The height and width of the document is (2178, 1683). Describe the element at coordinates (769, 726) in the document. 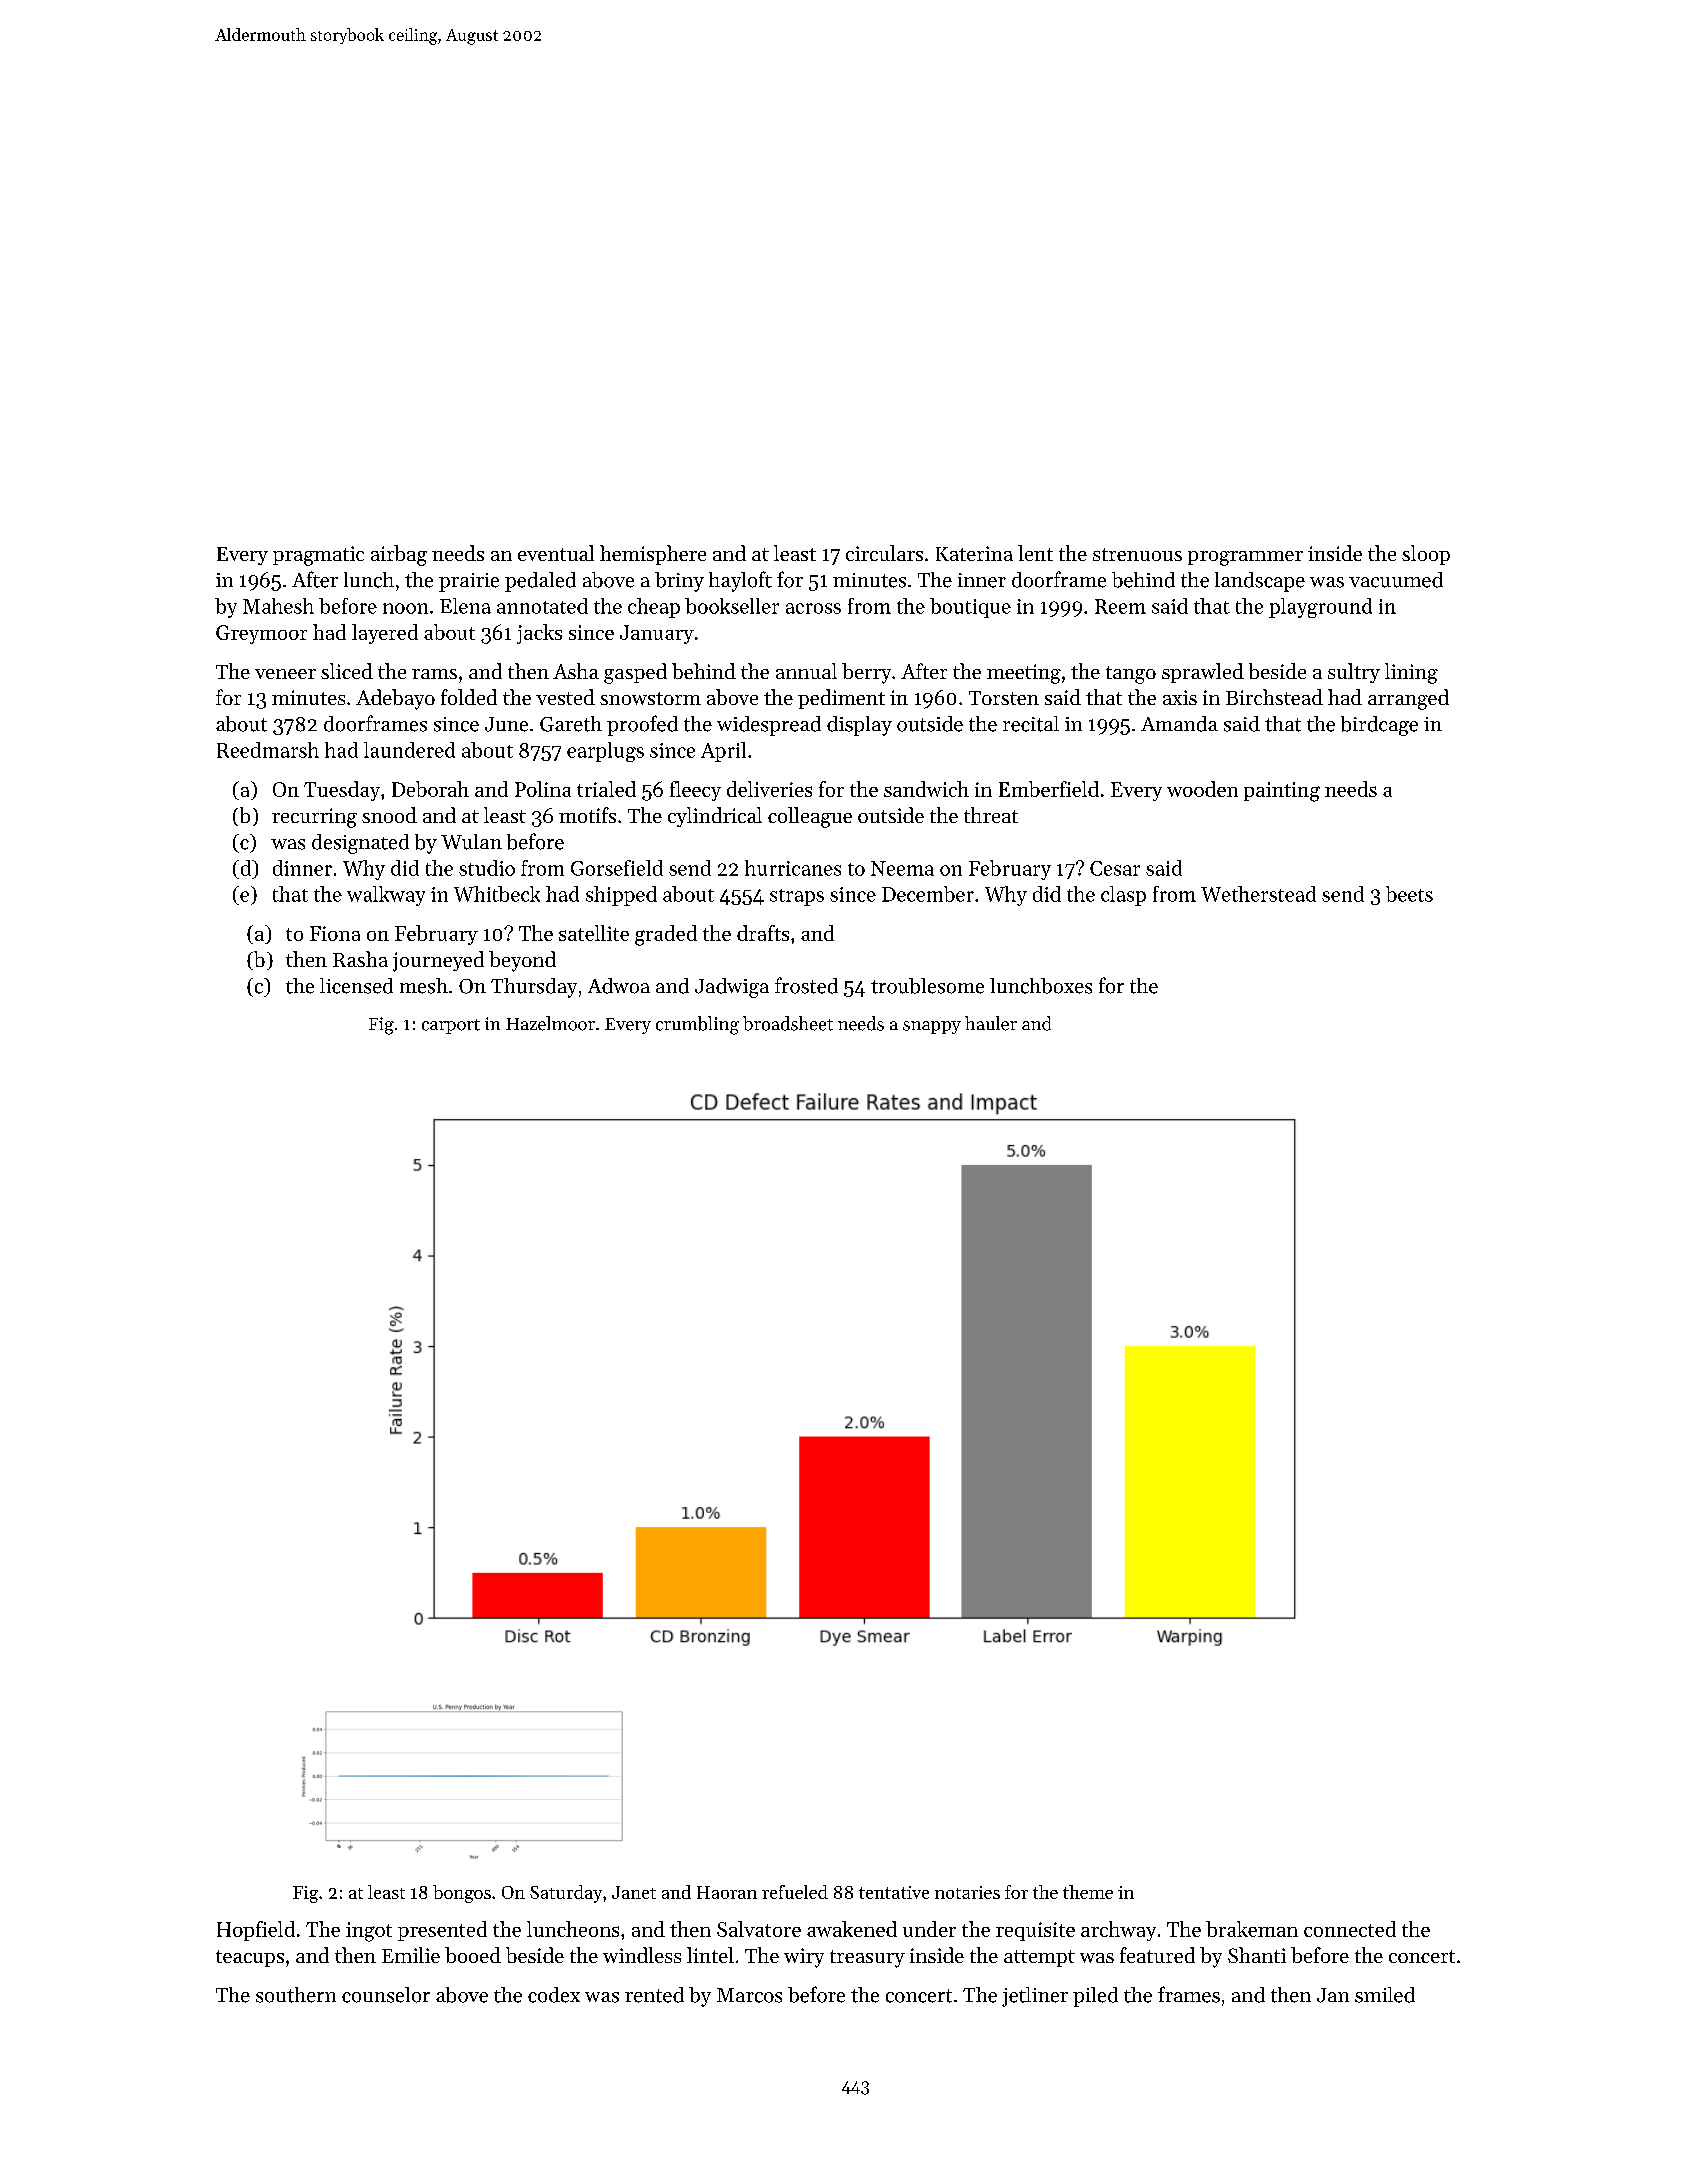

I see `widespread` at that location.
